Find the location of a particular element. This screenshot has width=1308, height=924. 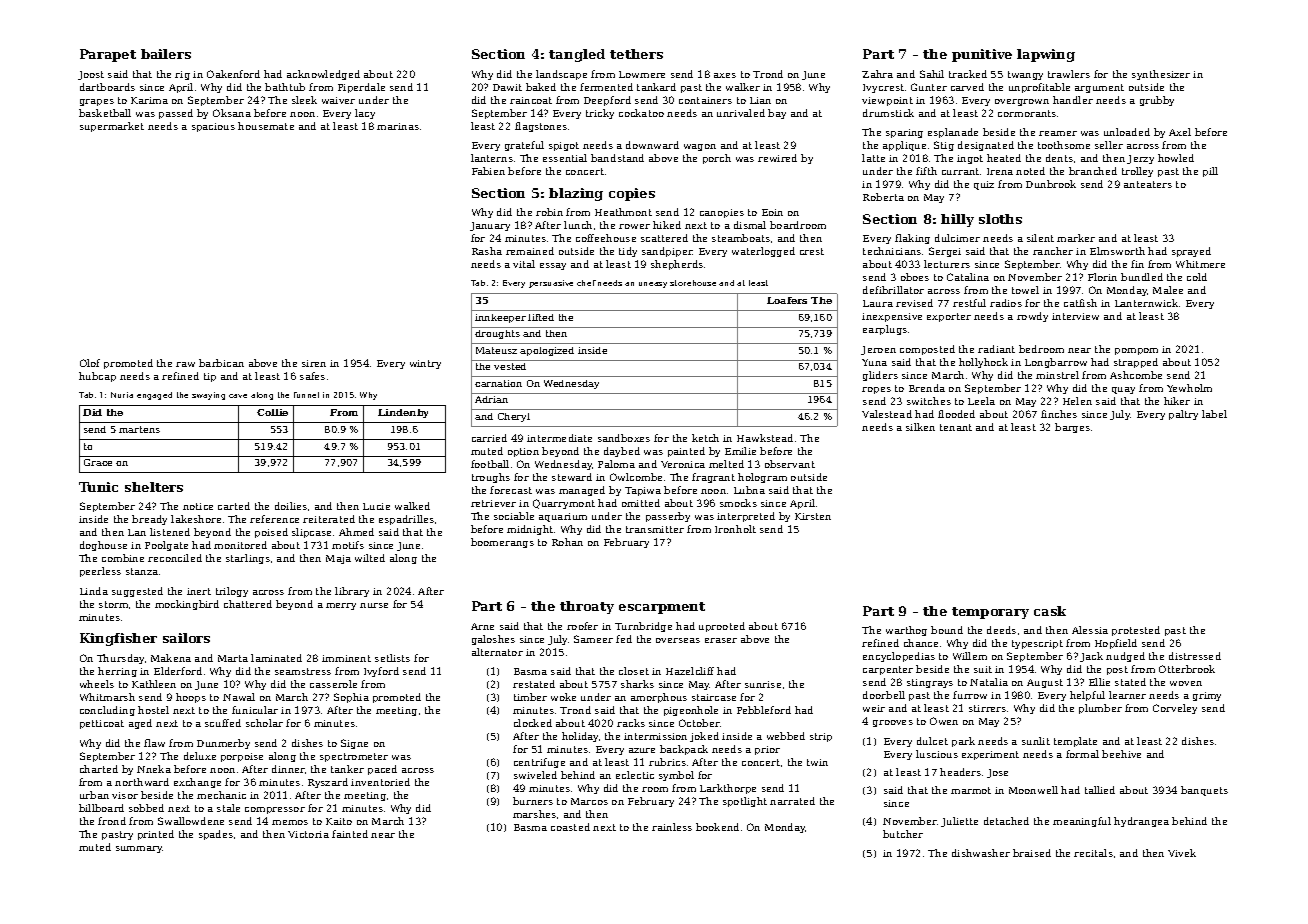

label is located at coordinates (1214, 414).
